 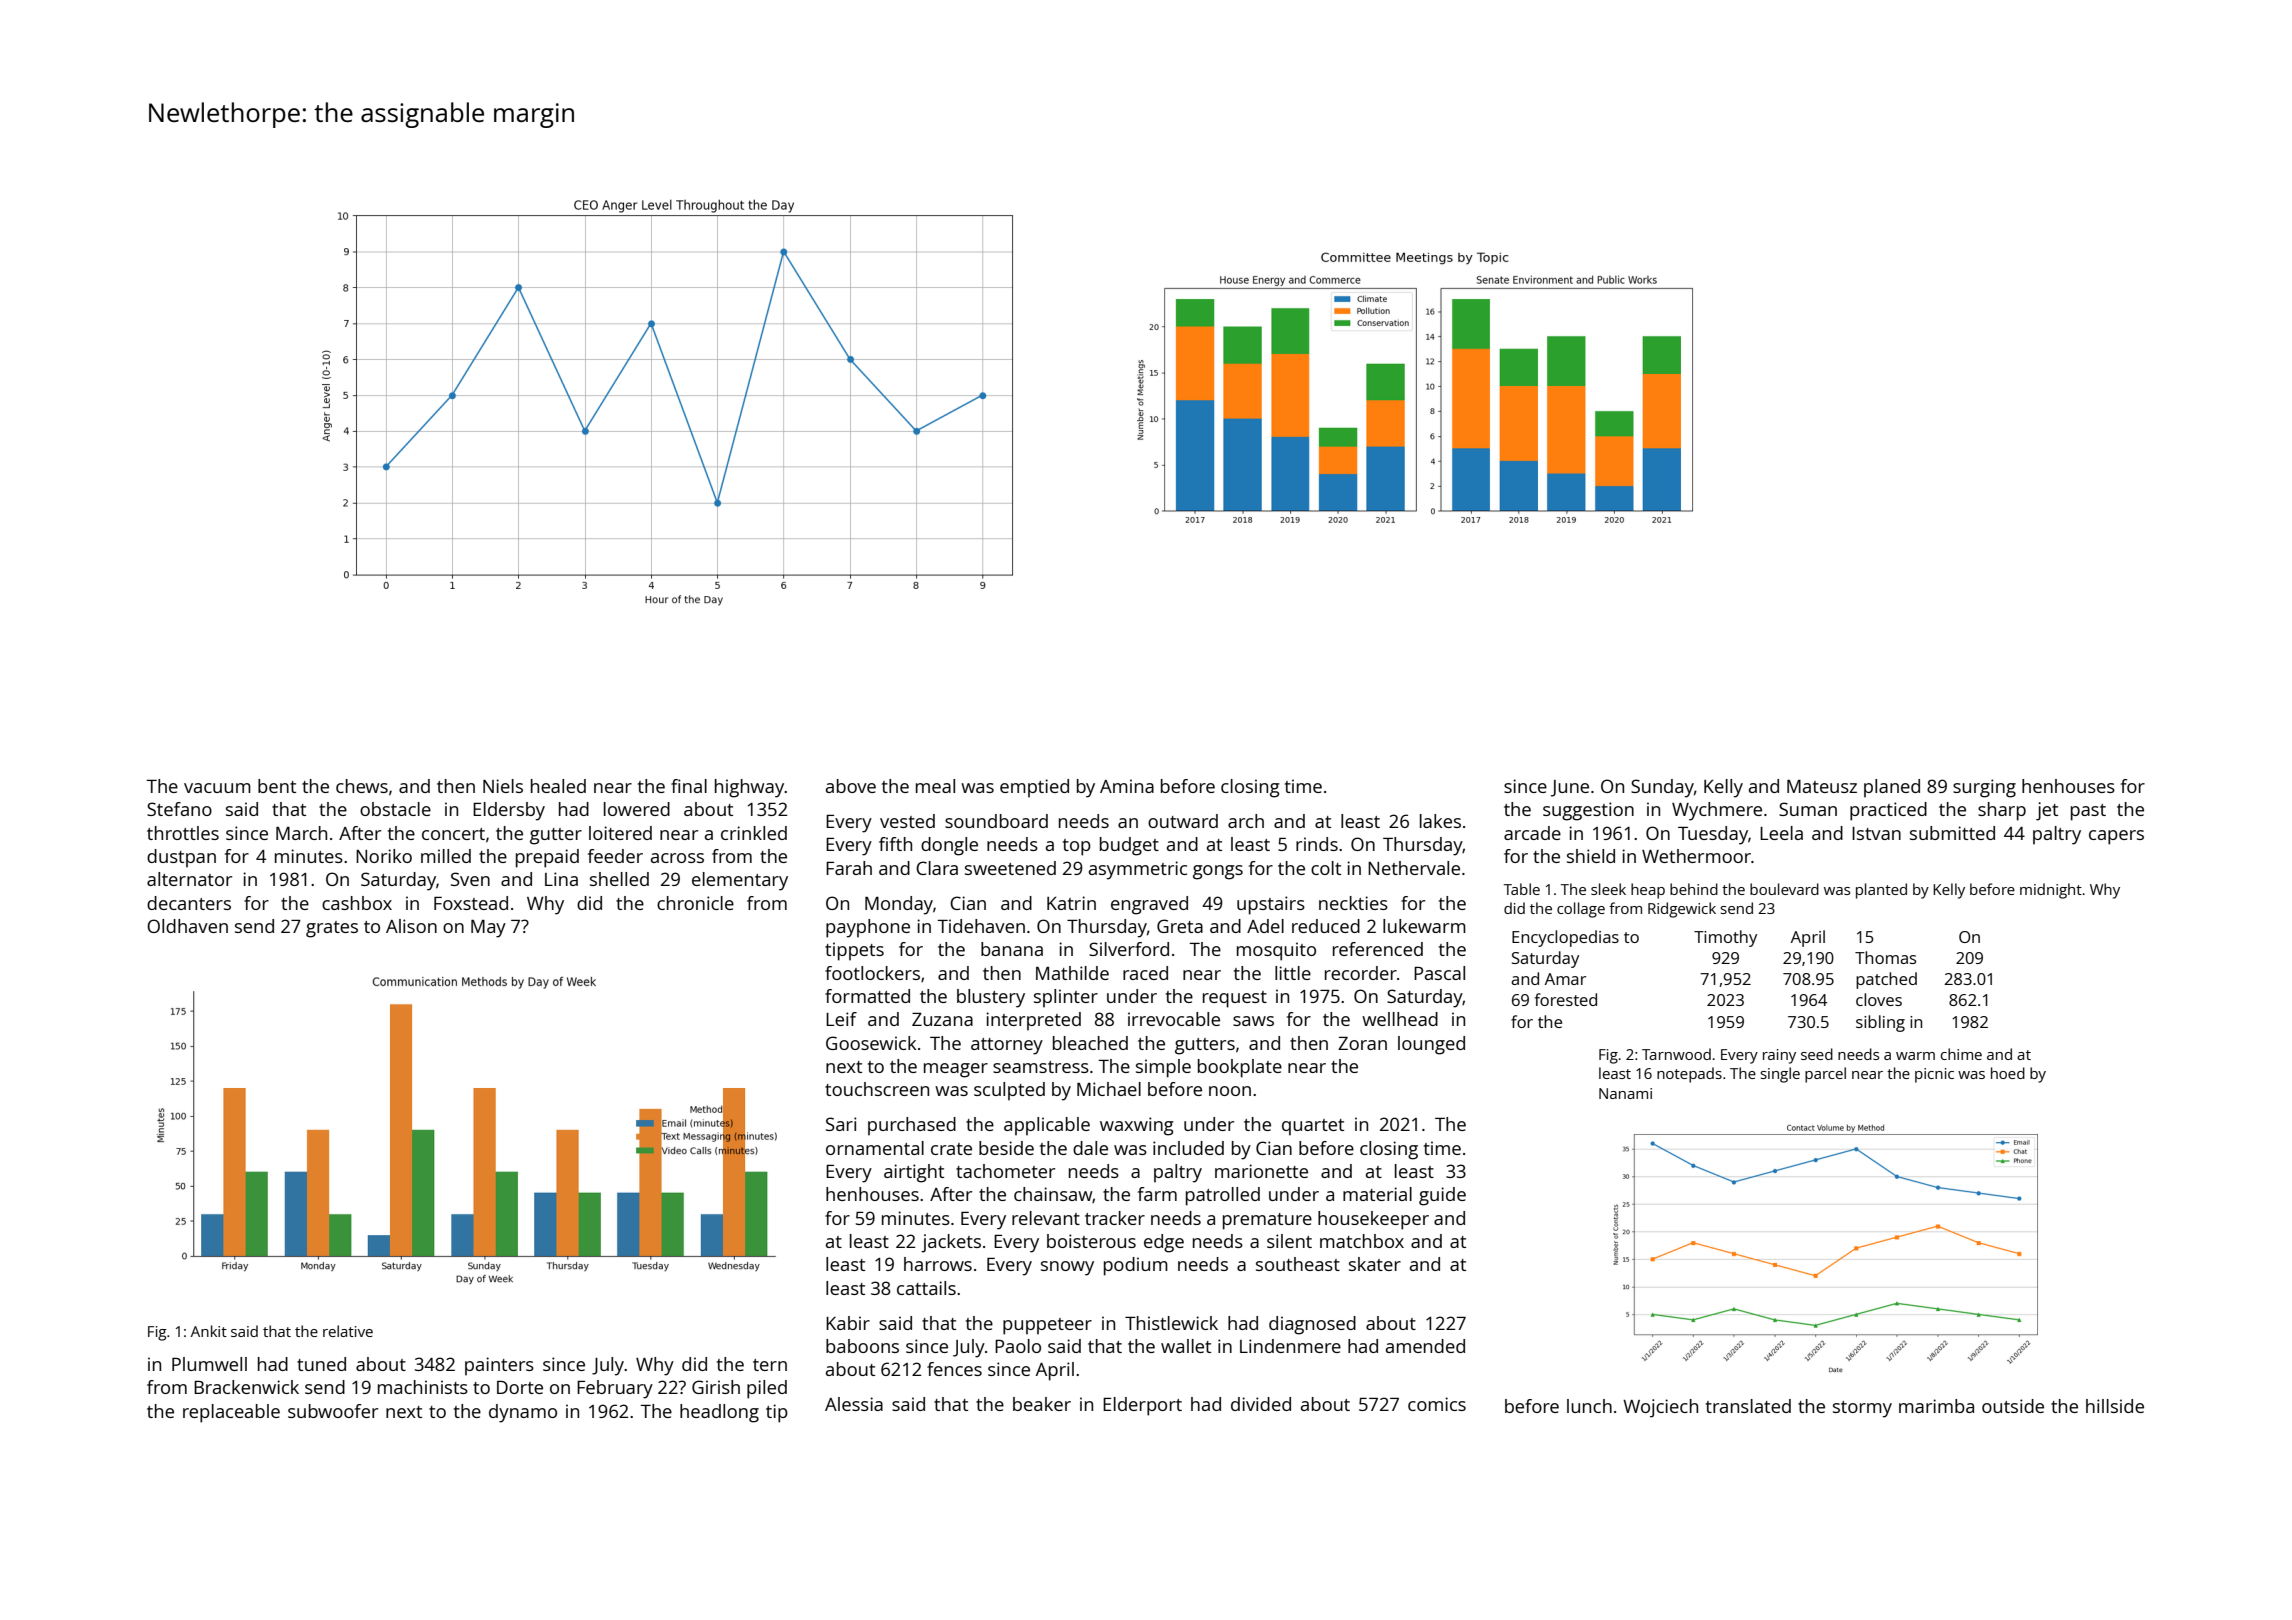 What do you see at coordinates (423, 1387) in the image?
I see `machinists` at bounding box center [423, 1387].
